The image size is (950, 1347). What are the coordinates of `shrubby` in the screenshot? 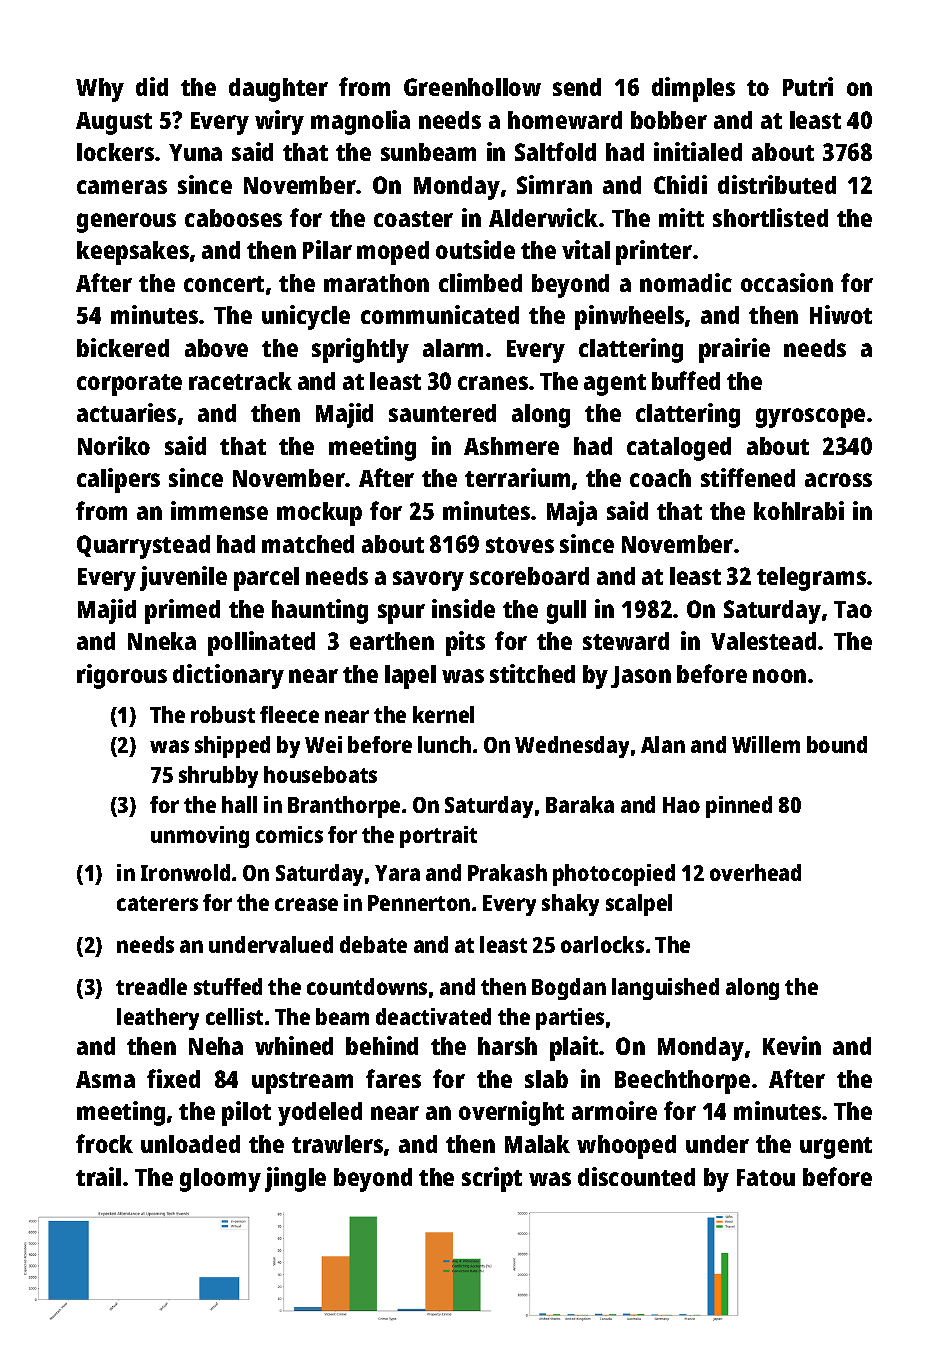 It's located at (218, 777).
